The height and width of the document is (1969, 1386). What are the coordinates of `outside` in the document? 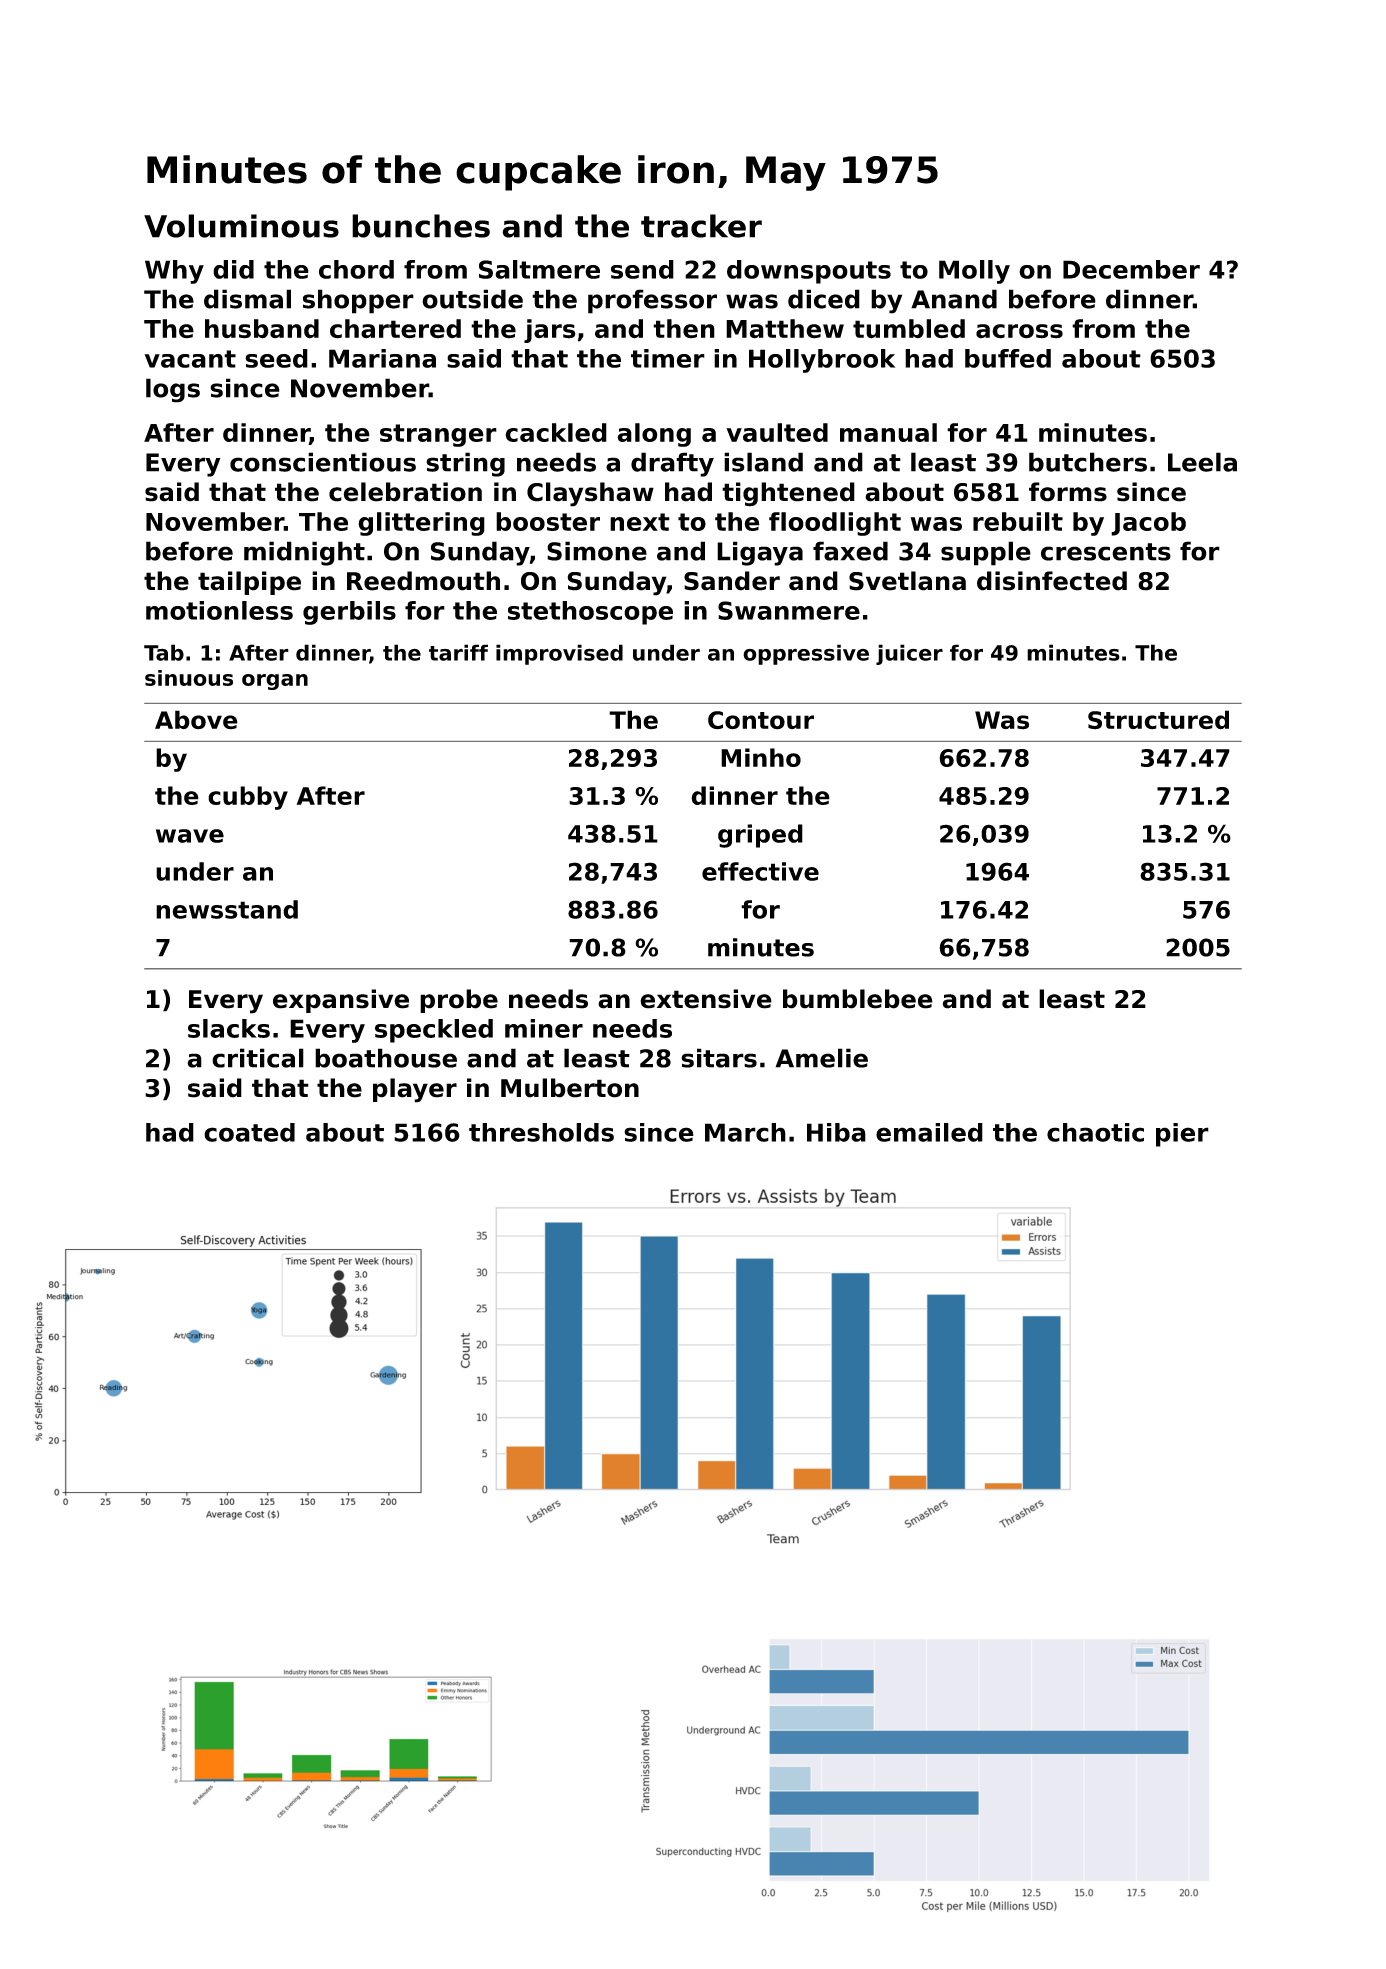 It's located at (472, 299).
